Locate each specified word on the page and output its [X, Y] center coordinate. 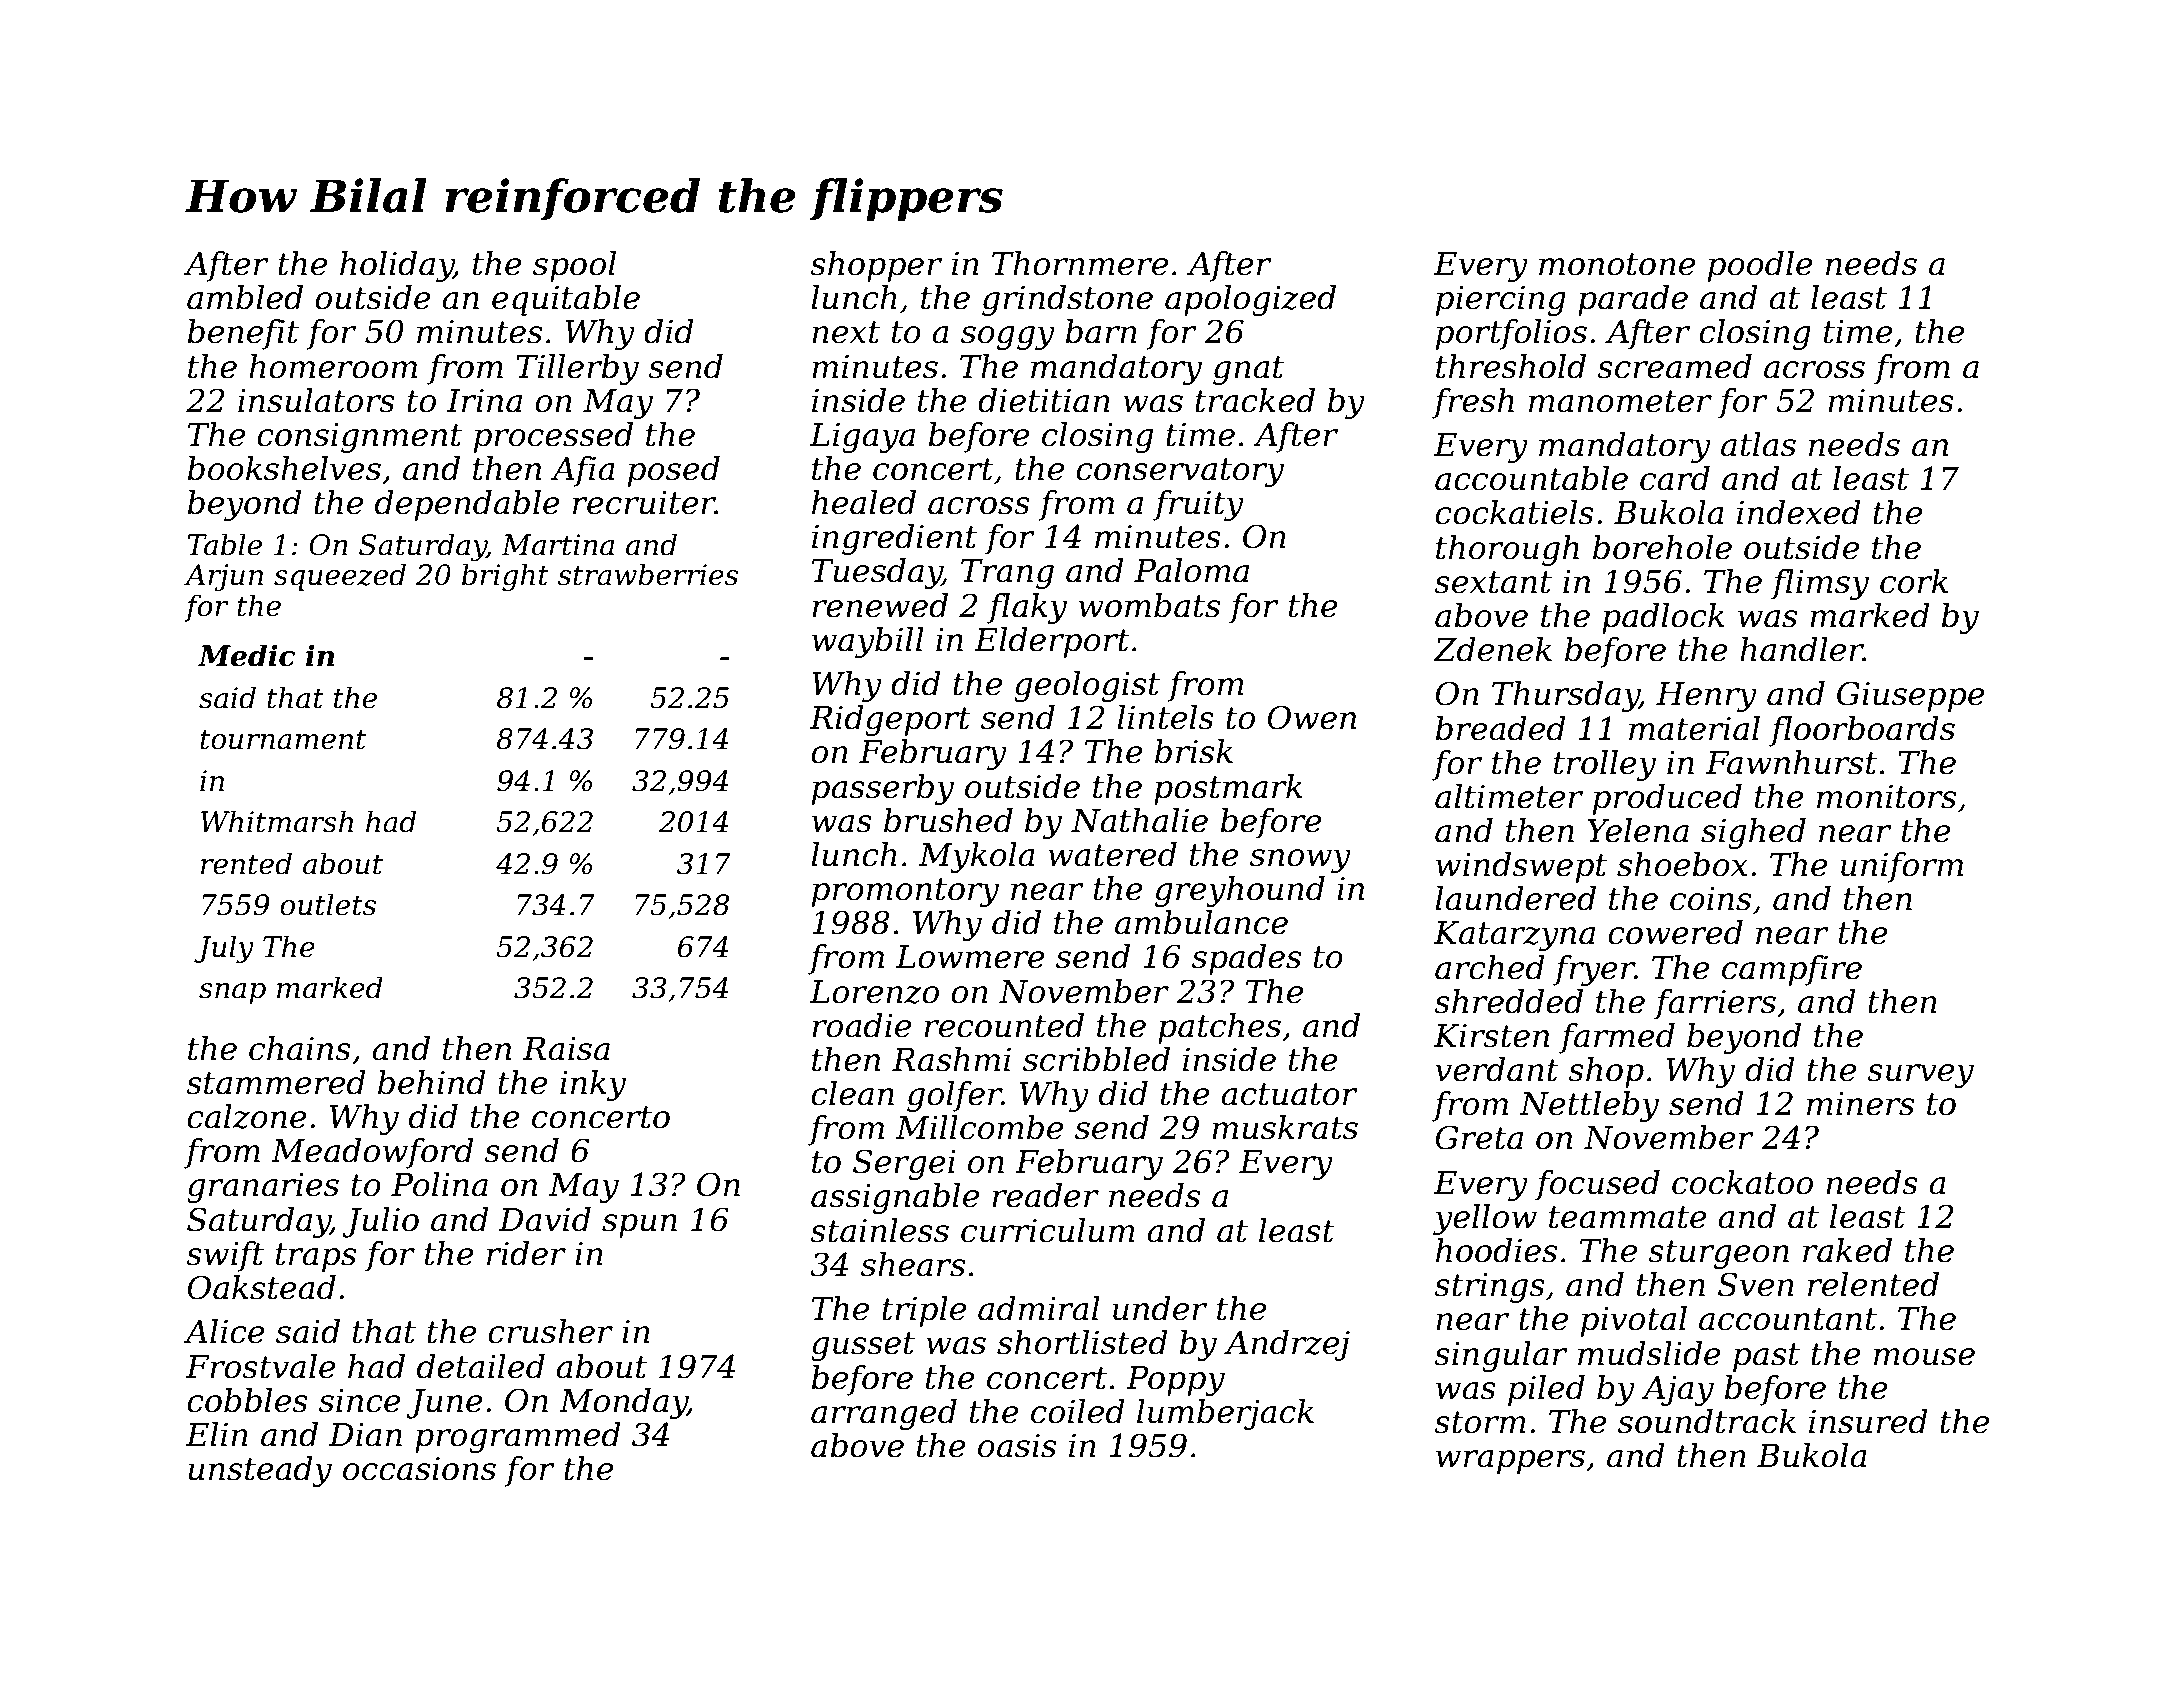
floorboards [1862, 731]
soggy [1008, 338]
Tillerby [577, 369]
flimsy [1820, 584]
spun [639, 1226]
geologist [1087, 686]
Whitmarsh [277, 821]
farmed [1617, 1038]
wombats [1149, 605]
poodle [1760, 266]
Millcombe [979, 1127]
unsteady [260, 1471]
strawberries [648, 574]
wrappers [1510, 1462]
